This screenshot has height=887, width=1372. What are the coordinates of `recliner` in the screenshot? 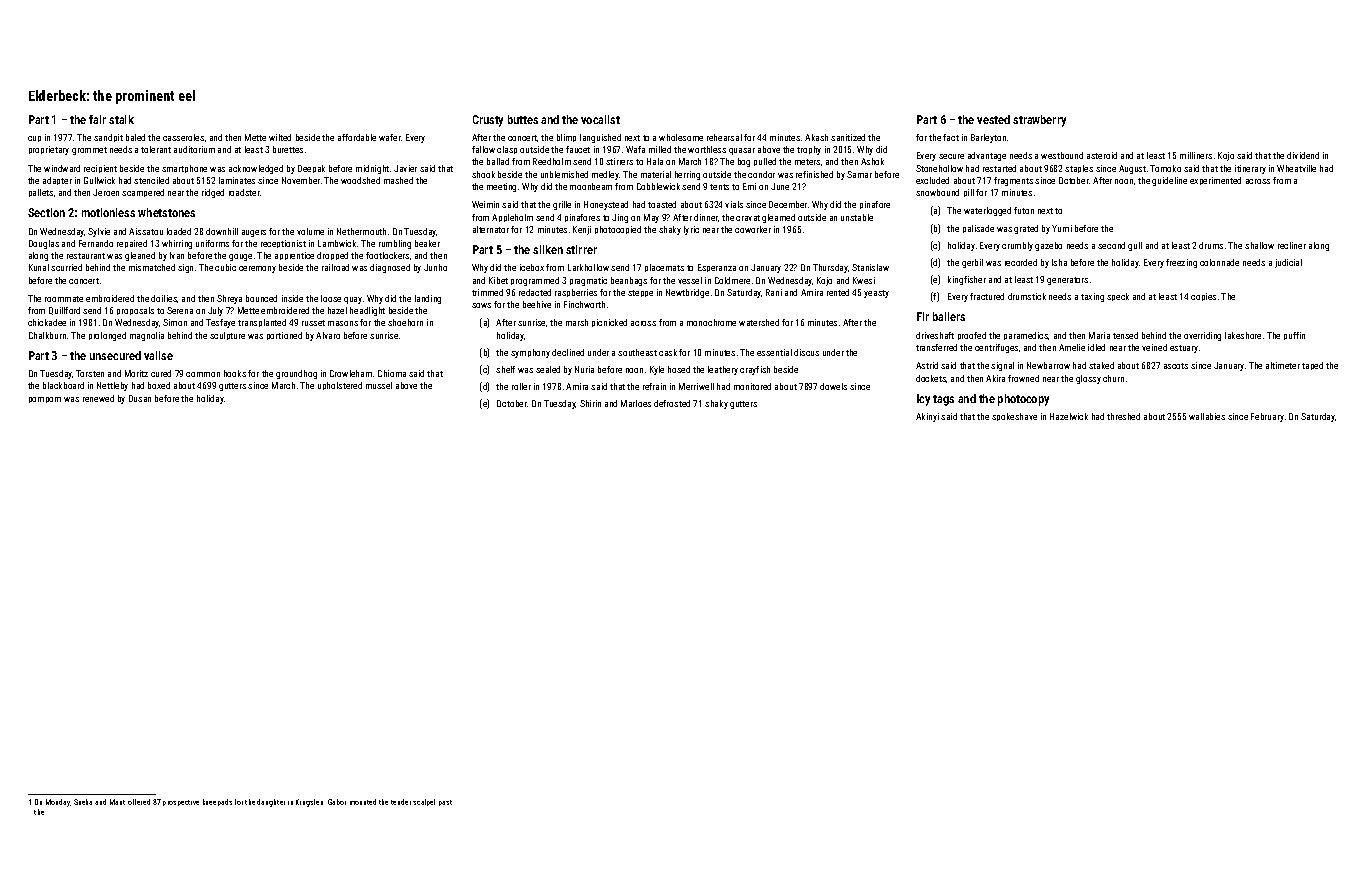 It's located at (1292, 245).
